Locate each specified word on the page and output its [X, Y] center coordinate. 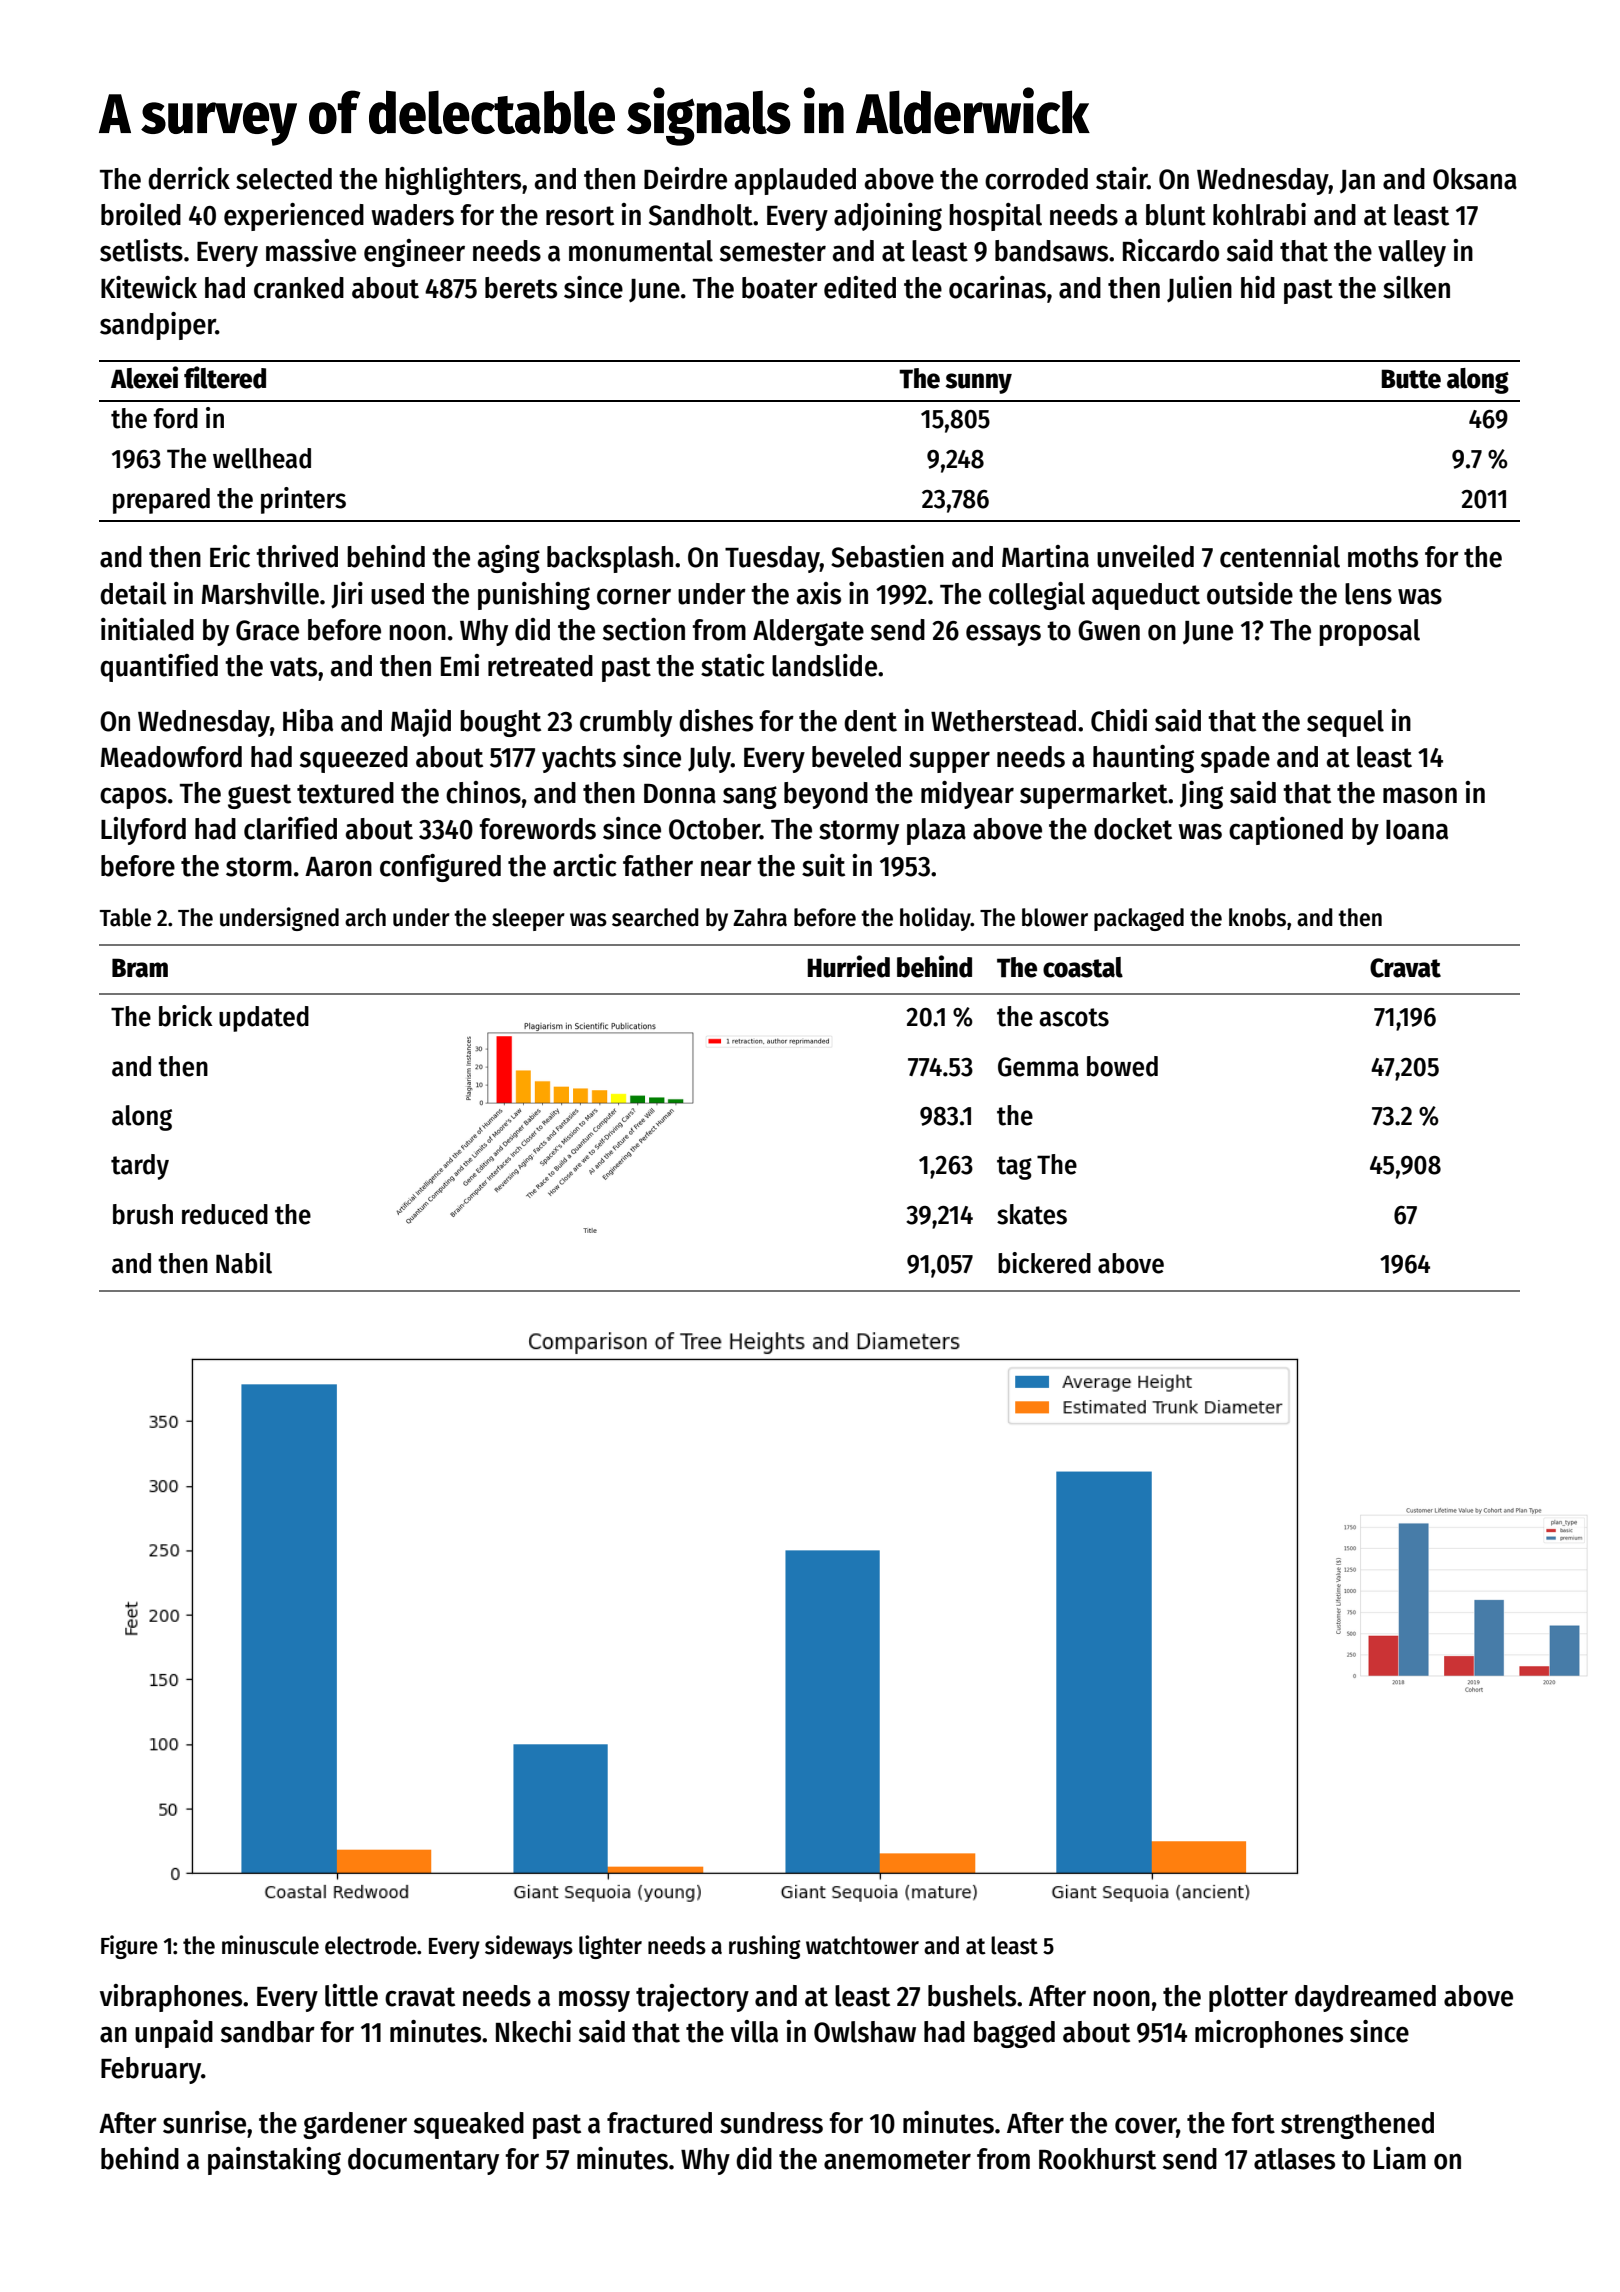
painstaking [274, 2161]
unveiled [1145, 556]
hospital [995, 217]
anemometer [897, 2160]
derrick [189, 178]
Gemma [1038, 1067]
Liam [1400, 2158]
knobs [1257, 917]
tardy [140, 1167]
